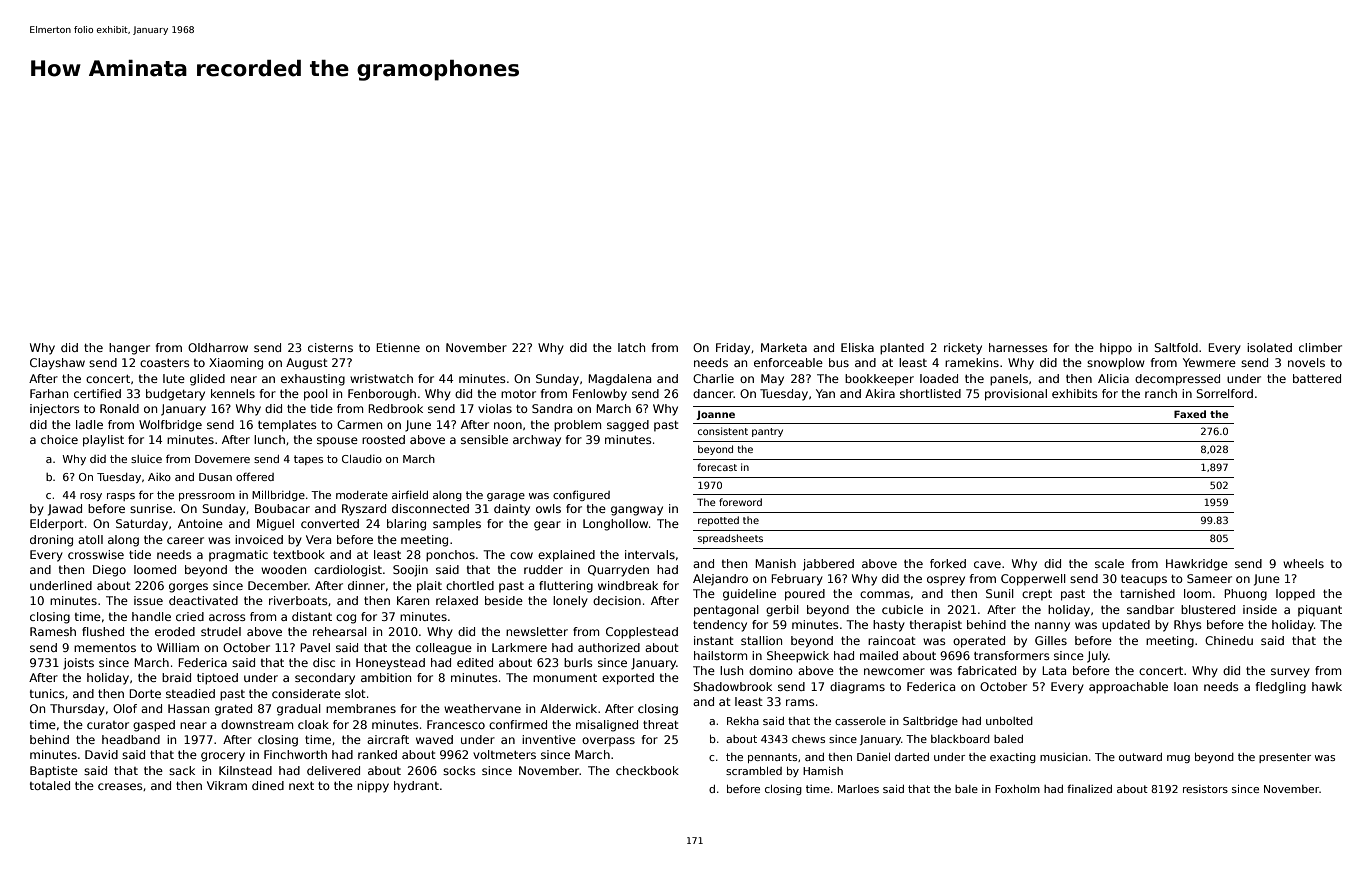 The height and width of the screenshot is (887, 1372). I want to click on wheels, so click(1303, 563).
